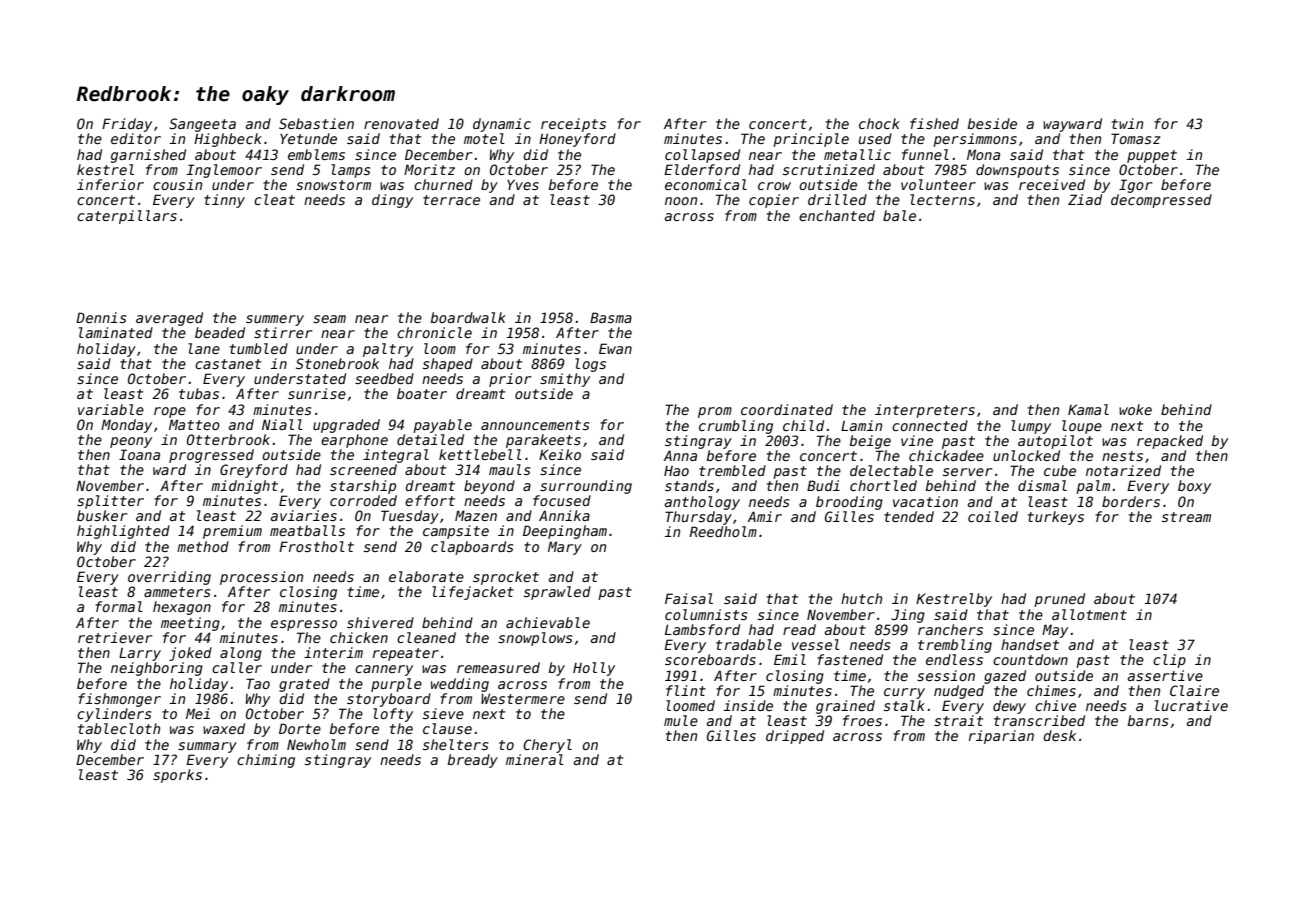  Describe the element at coordinates (1089, 614) in the screenshot. I see `allotment` at that location.
